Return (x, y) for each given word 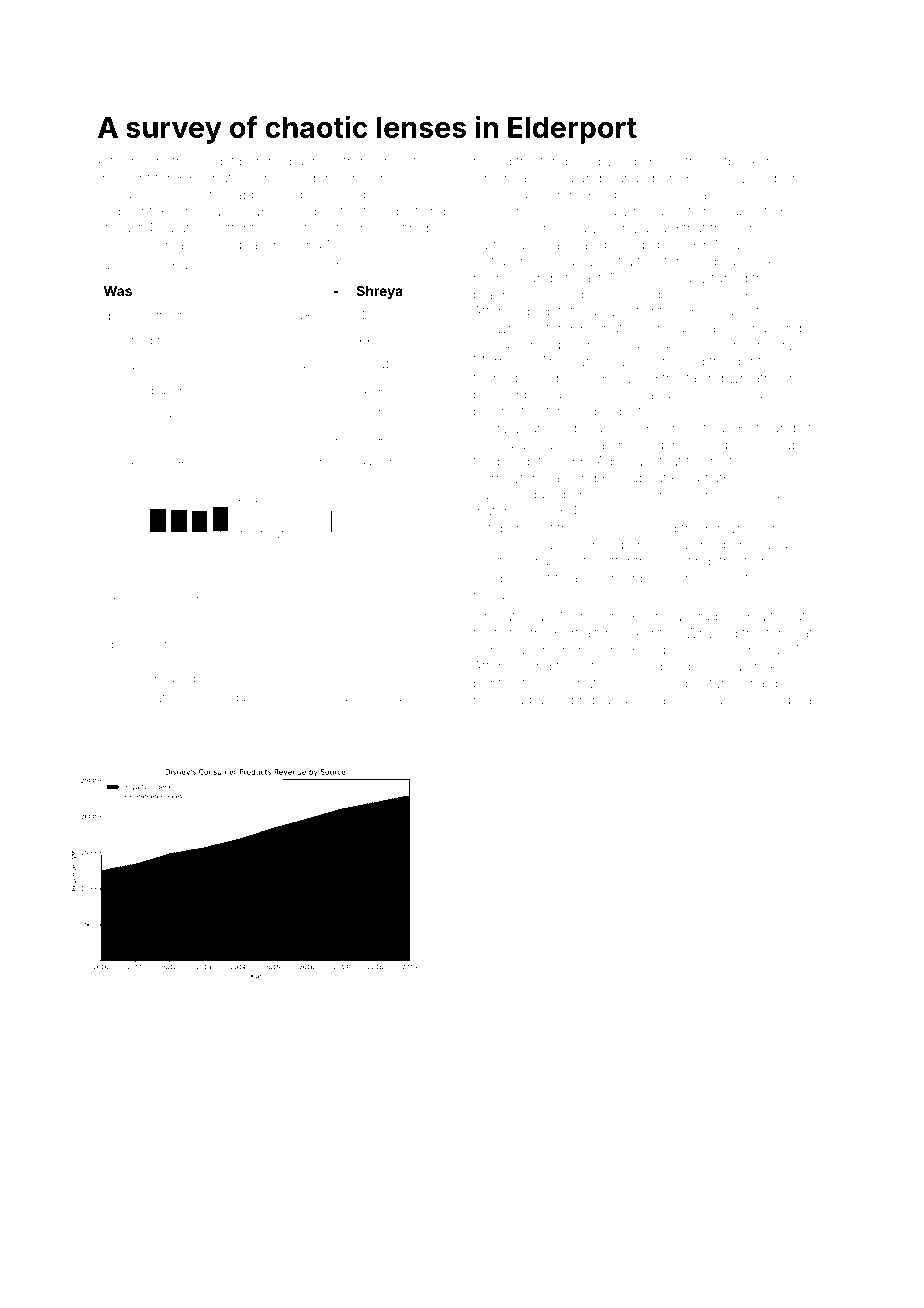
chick (159, 415)
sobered (128, 390)
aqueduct (611, 412)
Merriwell (502, 361)
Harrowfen (506, 477)
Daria (623, 177)
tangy (558, 163)
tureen (212, 645)
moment (124, 178)
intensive (665, 494)
